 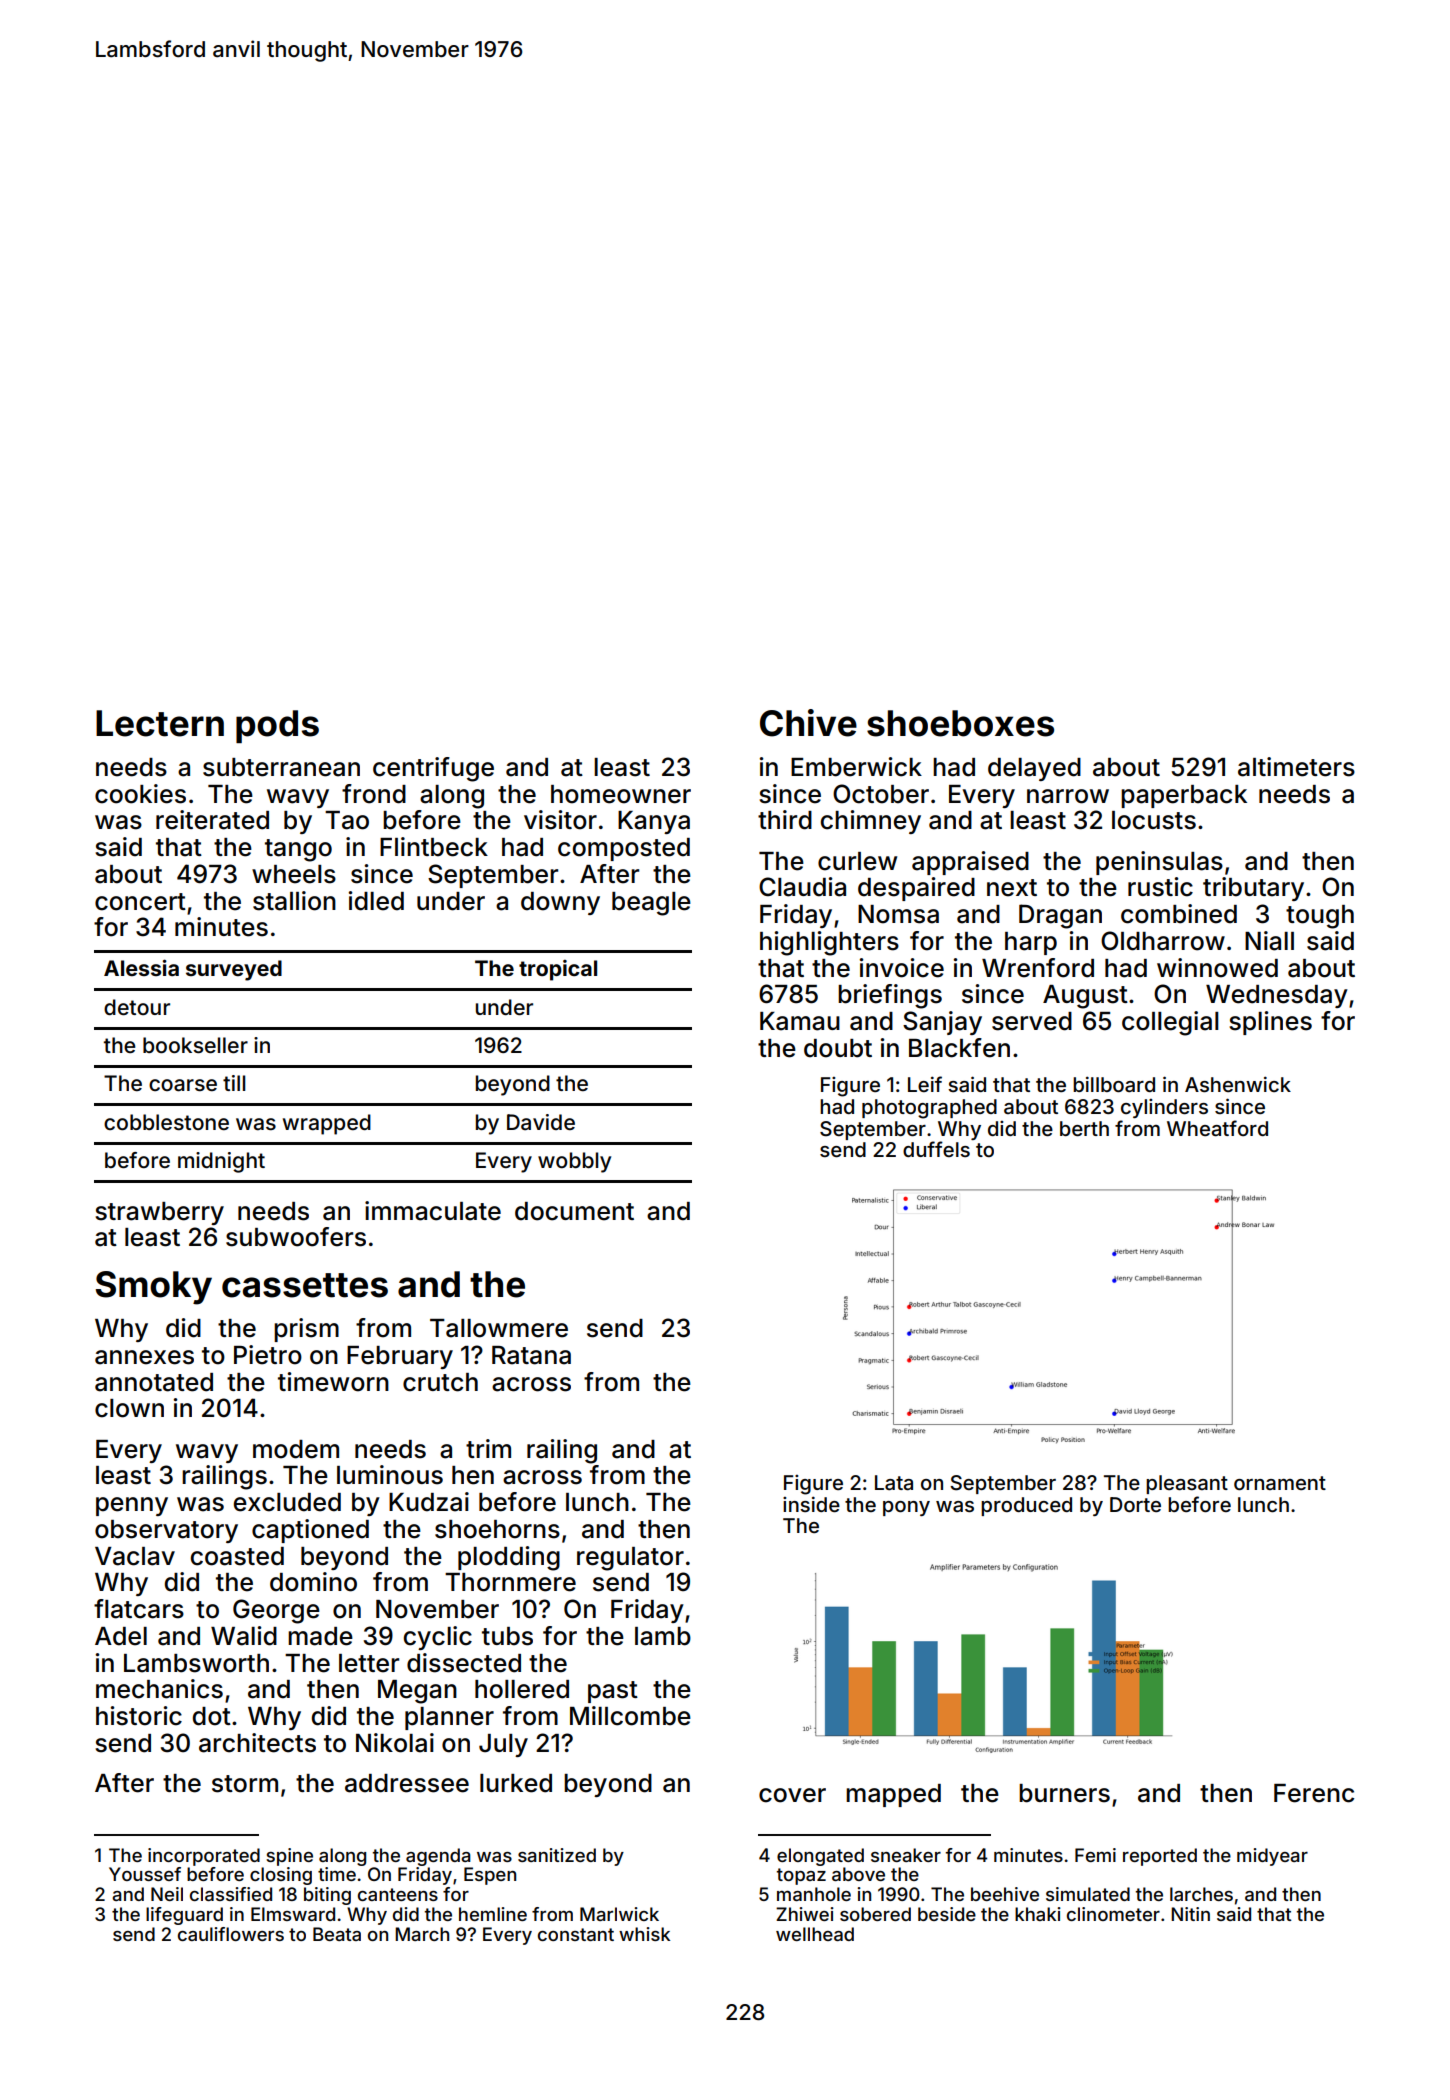 What do you see at coordinates (1217, 1128) in the image?
I see `Wheatford` at bounding box center [1217, 1128].
